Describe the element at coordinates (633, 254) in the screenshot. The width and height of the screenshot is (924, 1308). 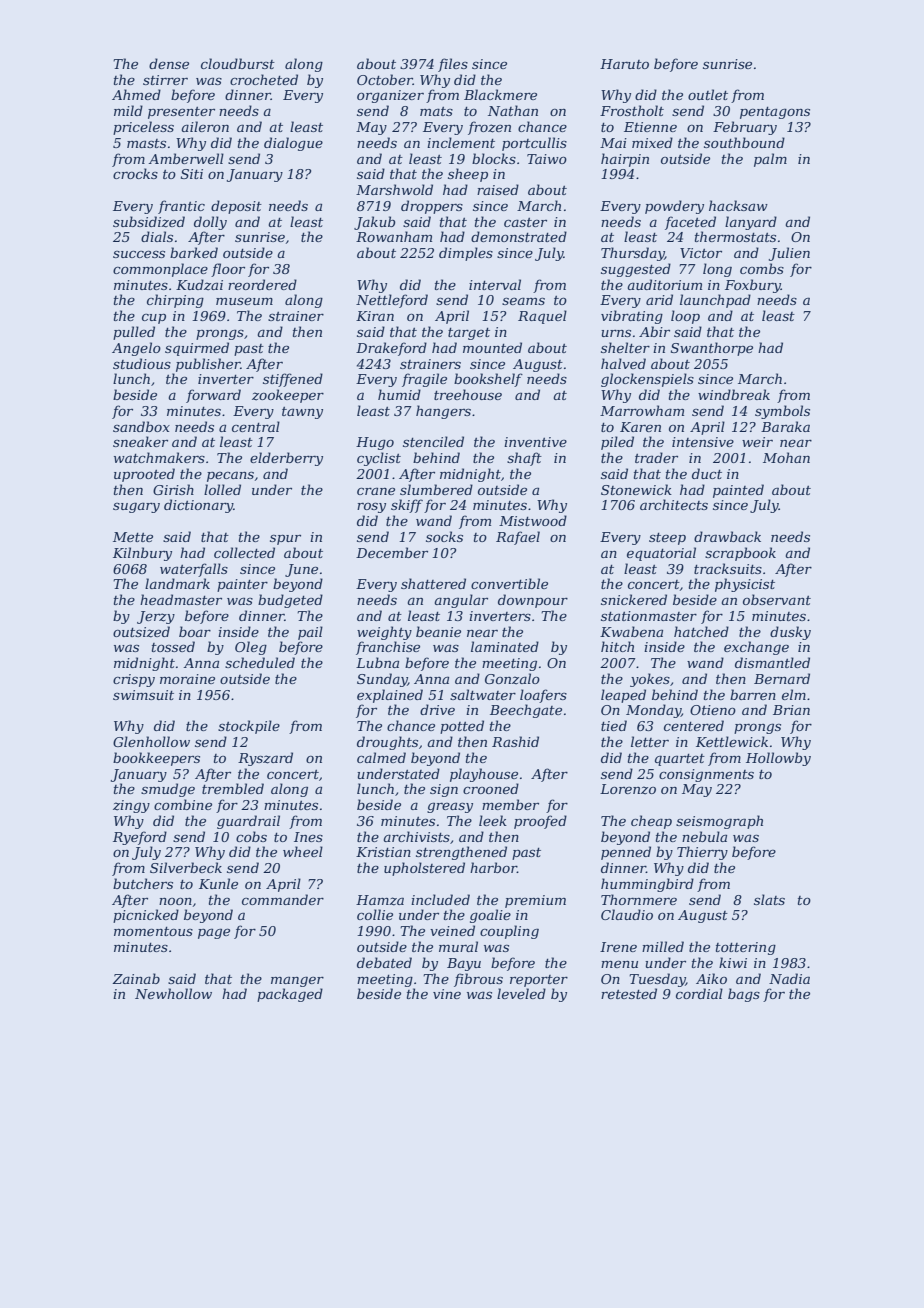
I see `Thursday` at that location.
